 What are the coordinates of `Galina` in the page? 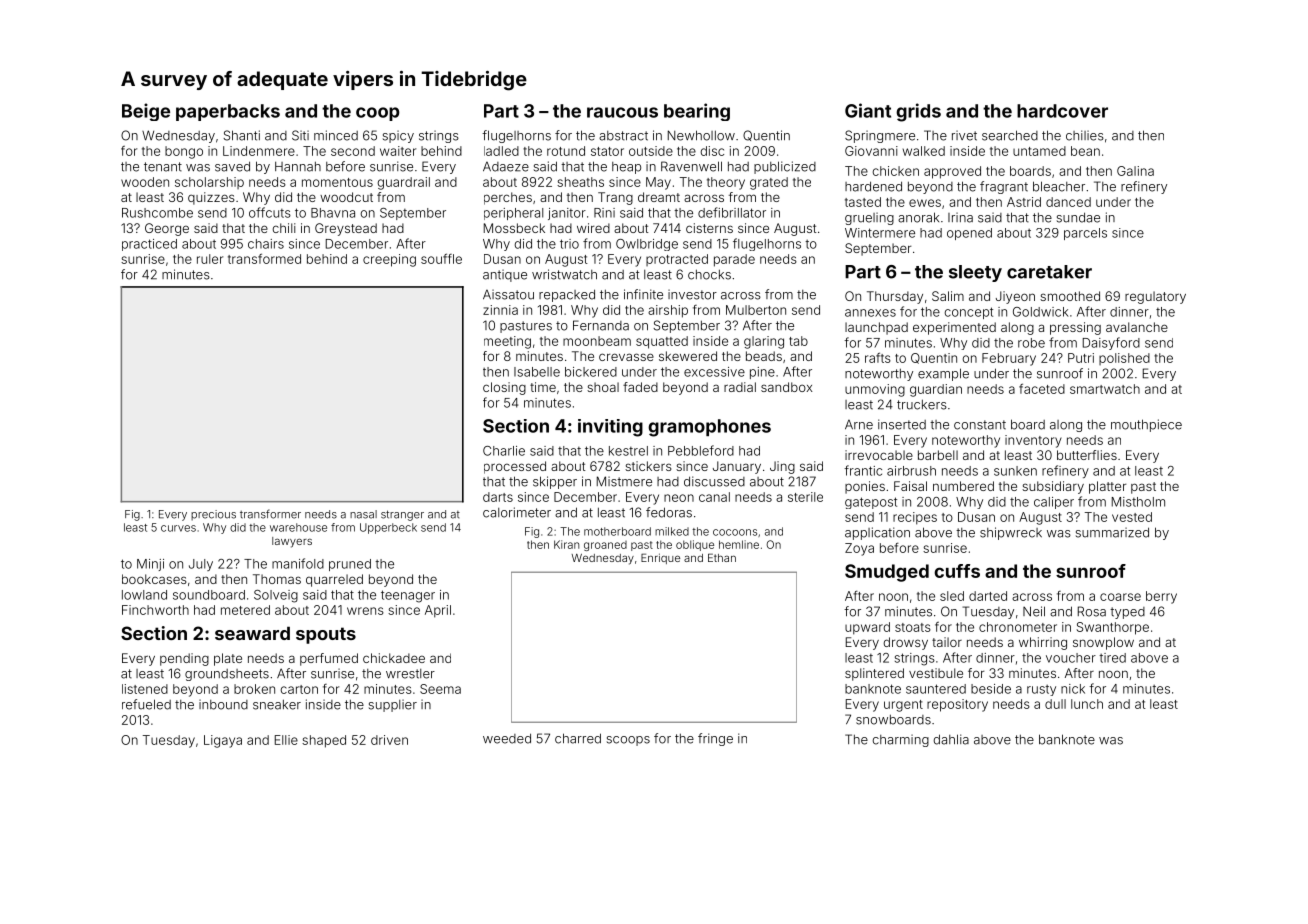 It's located at (1135, 171).
